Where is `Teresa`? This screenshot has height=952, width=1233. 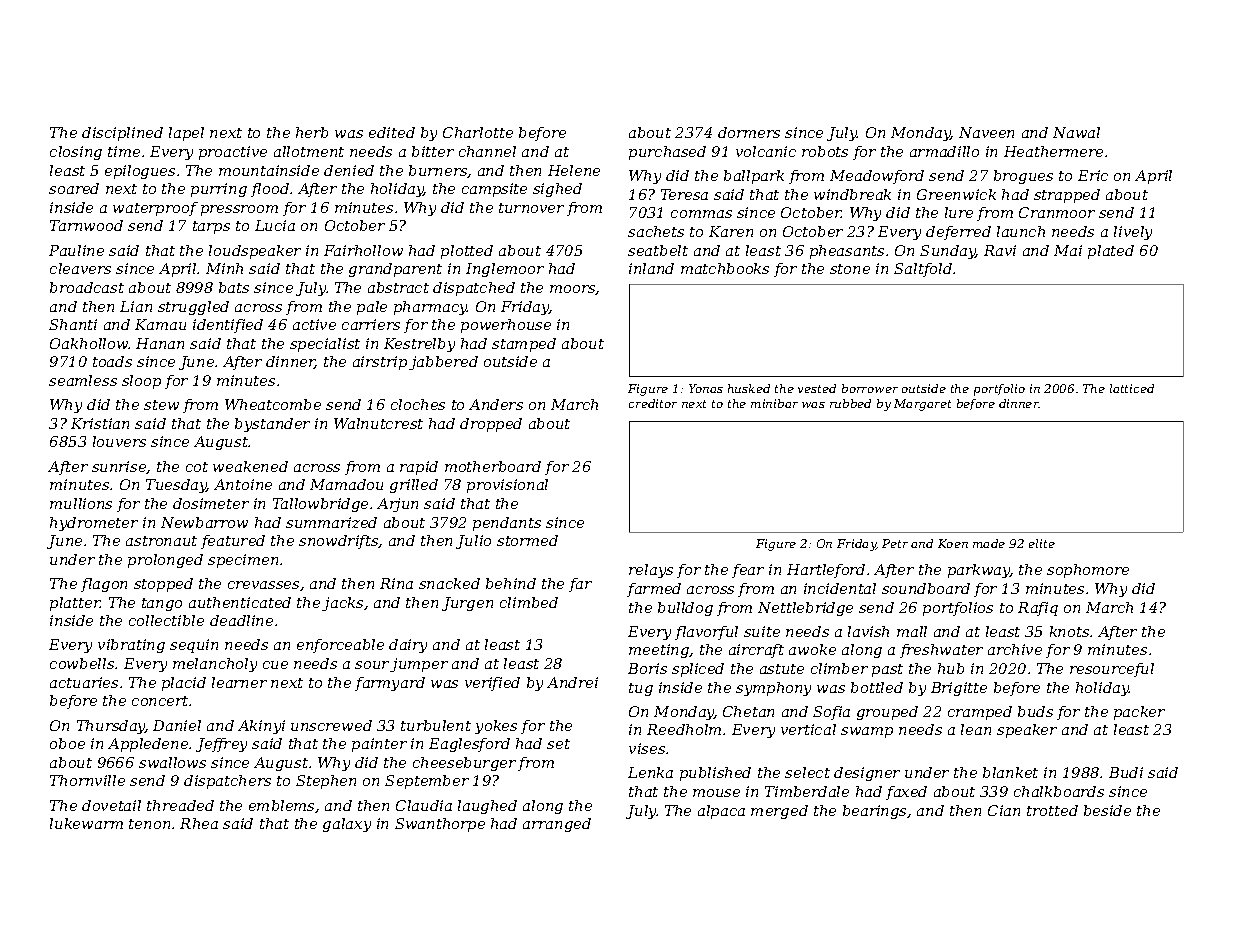 Teresa is located at coordinates (684, 194).
